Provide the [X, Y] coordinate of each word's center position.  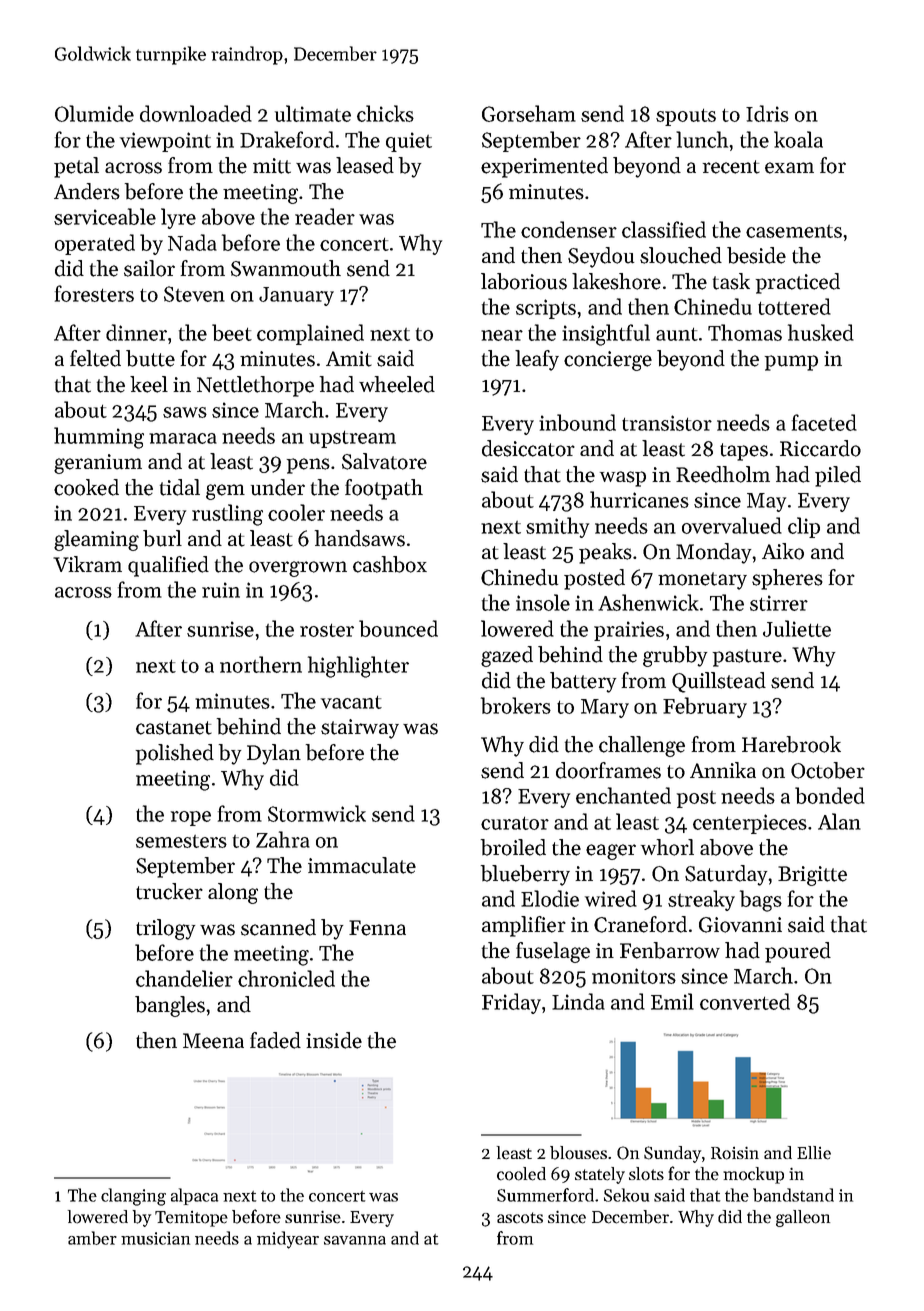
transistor [667, 423]
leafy [537, 360]
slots [646, 1174]
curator [515, 823]
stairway [360, 729]
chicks [385, 113]
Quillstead [719, 682]
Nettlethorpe [255, 386]
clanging [133, 1197]
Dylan [274, 754]
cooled [521, 1174]
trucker [169, 891]
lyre [178, 218]
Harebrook [791, 744]
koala [798, 139]
